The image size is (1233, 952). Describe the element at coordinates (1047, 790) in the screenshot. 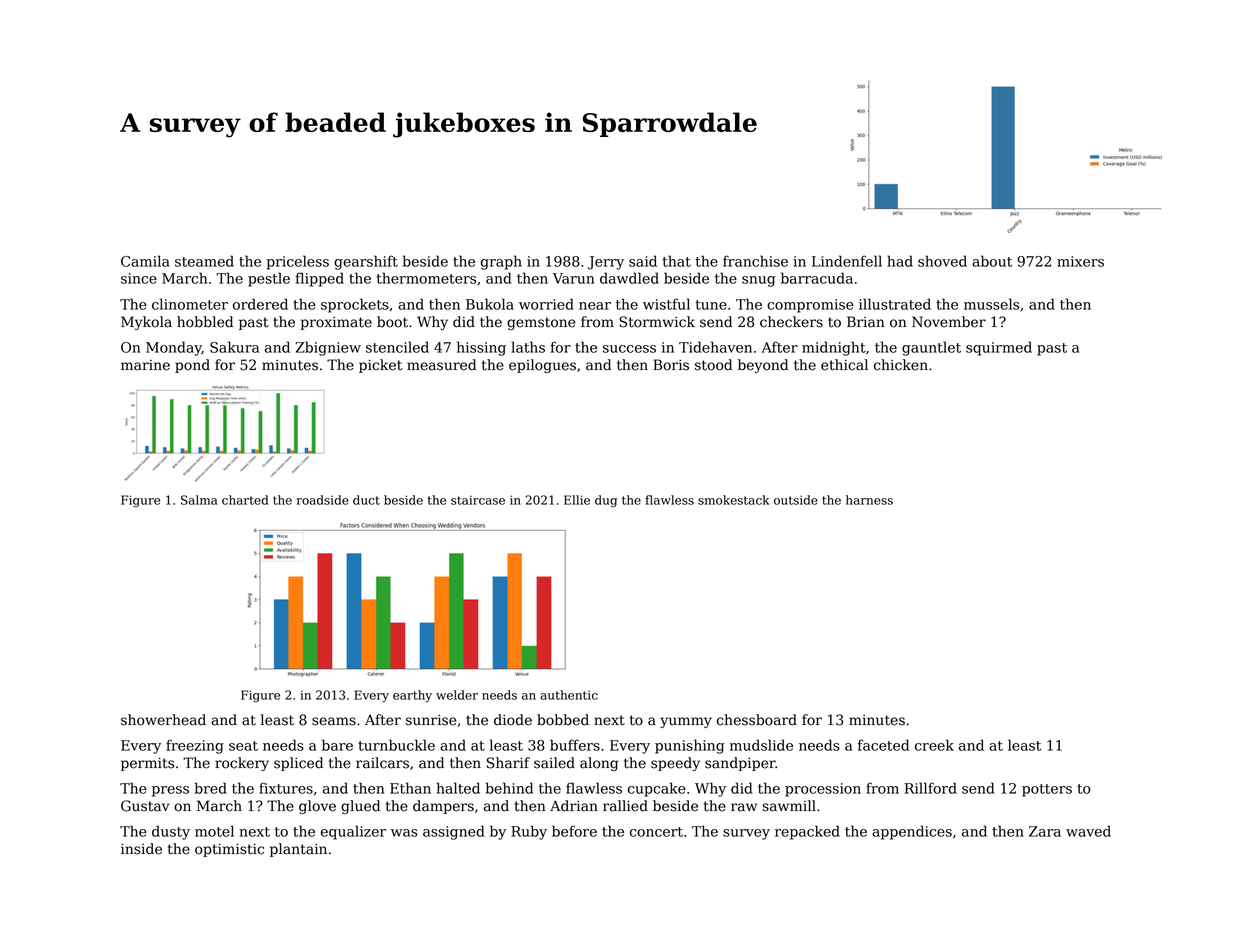

I see `potters` at that location.
